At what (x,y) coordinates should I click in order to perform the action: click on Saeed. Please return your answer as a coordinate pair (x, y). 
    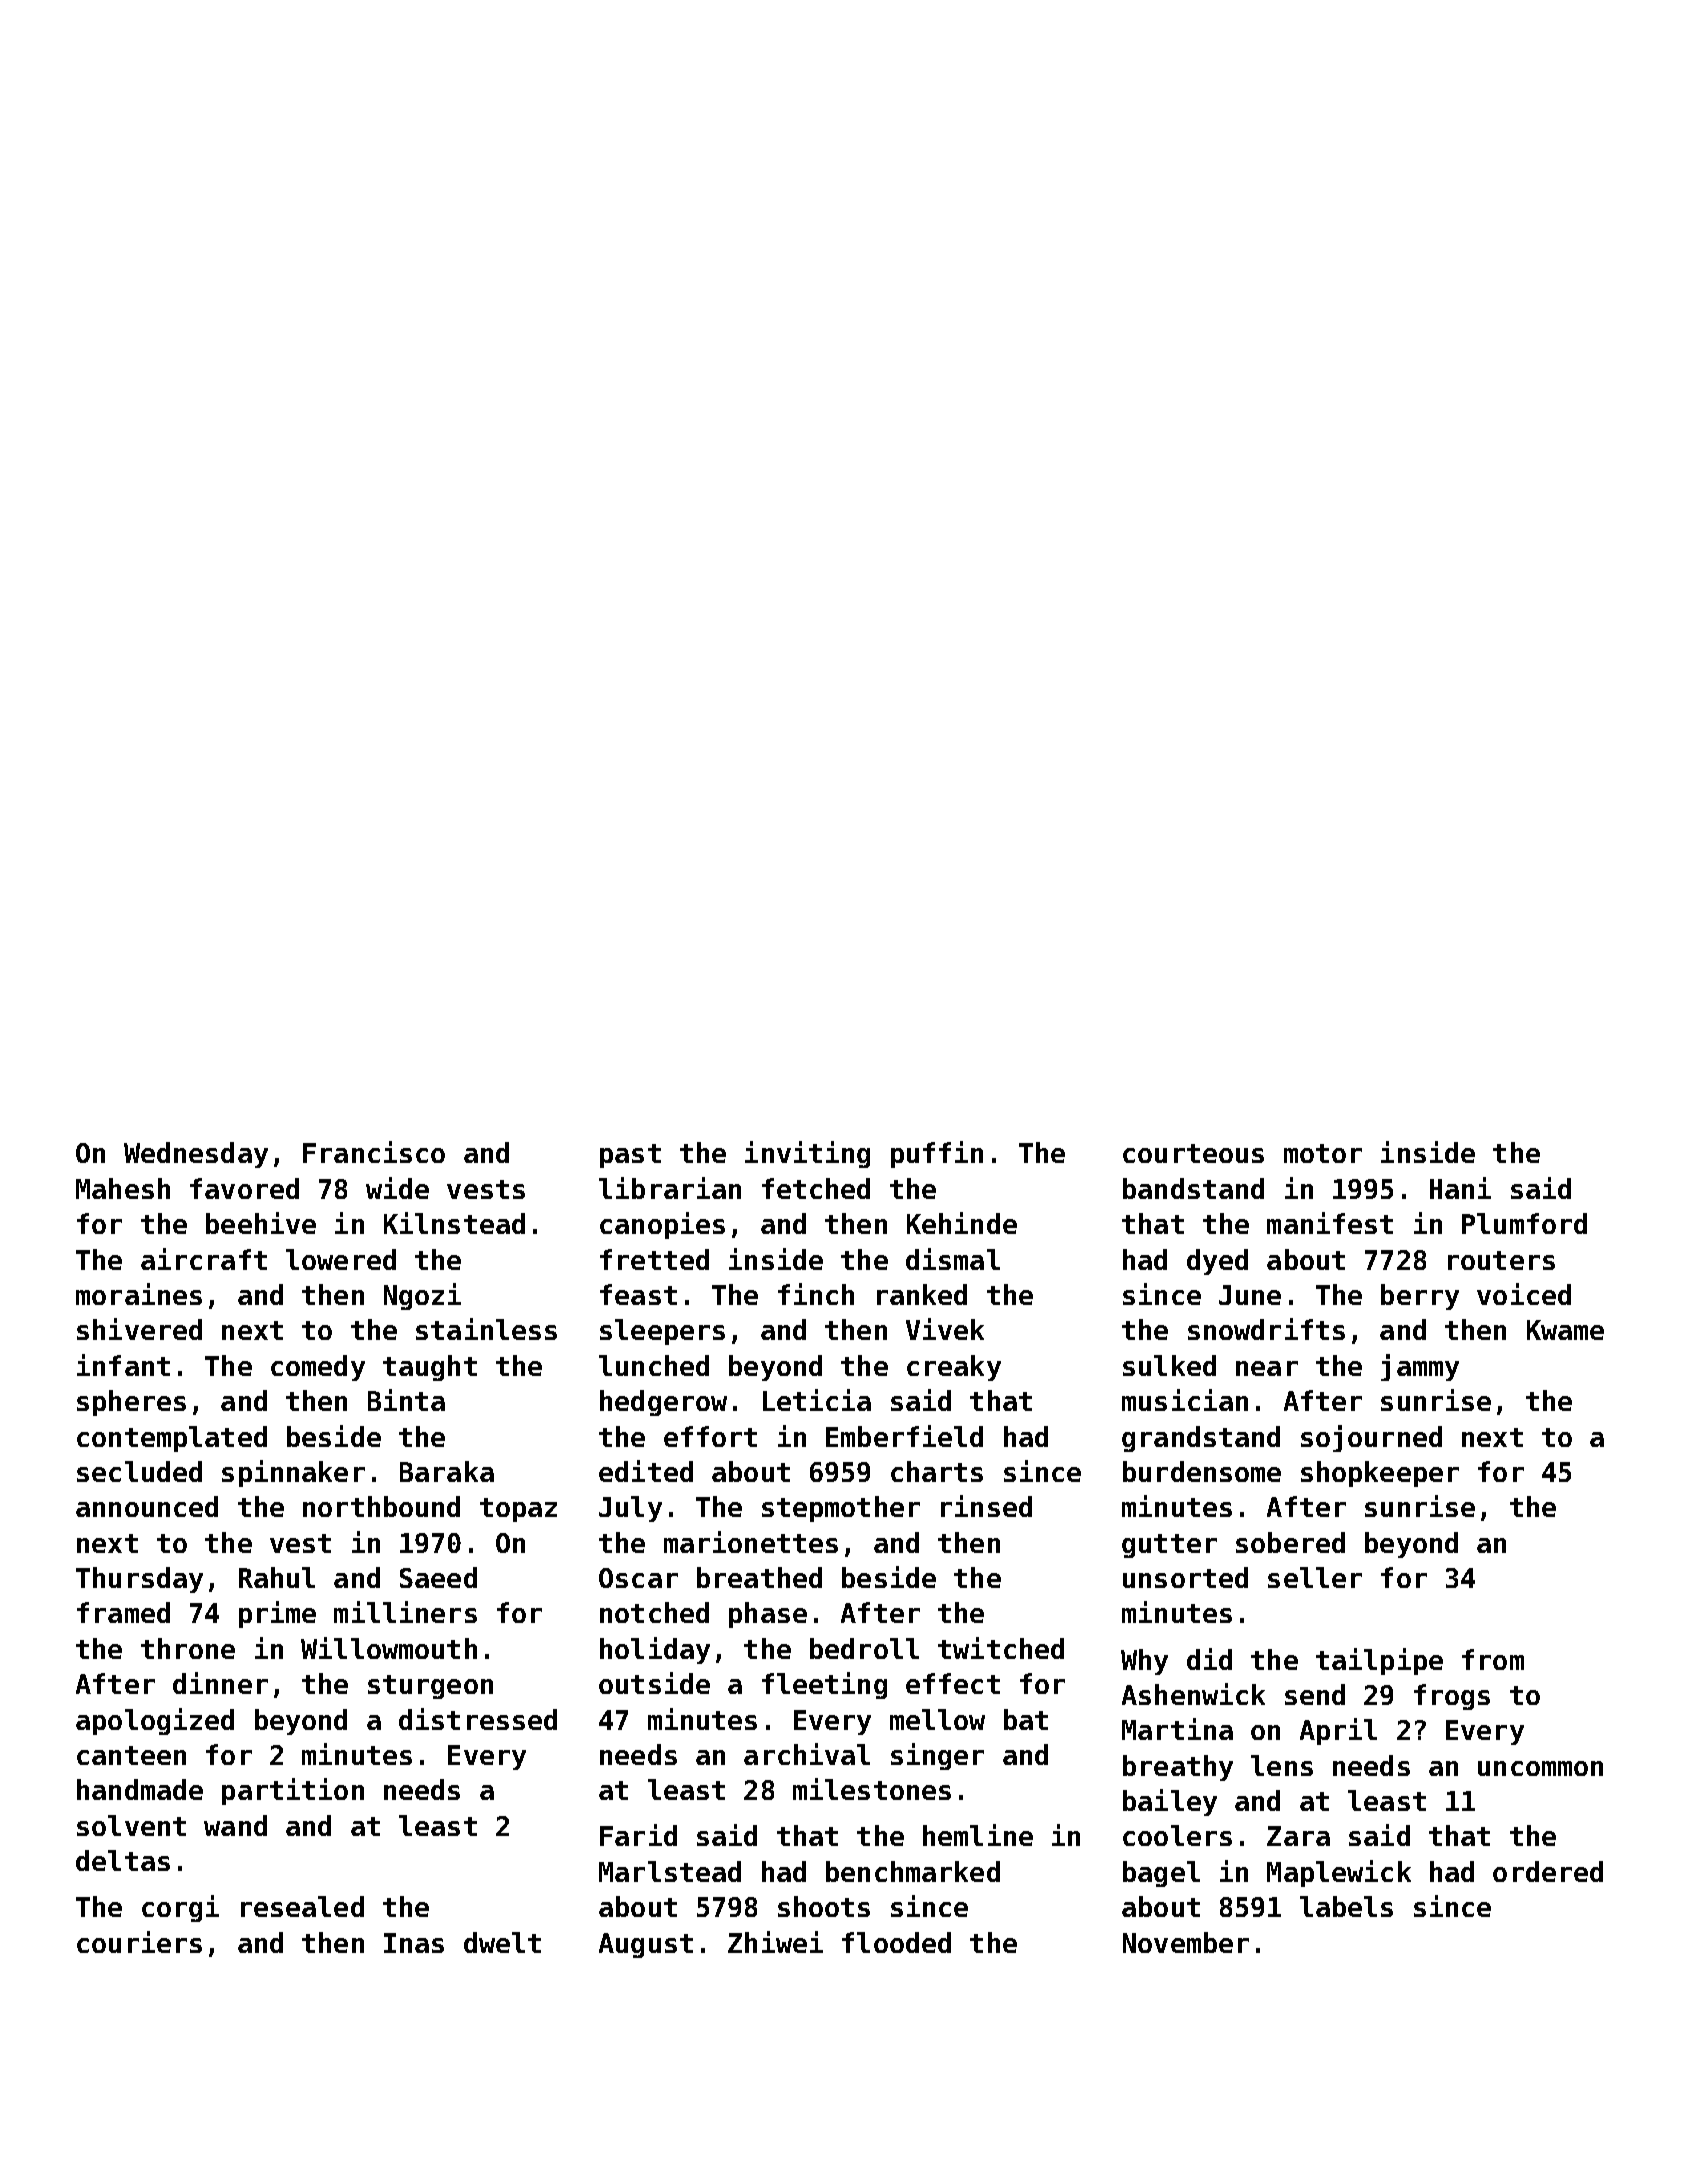
    Looking at the image, I should click on (438, 1577).
